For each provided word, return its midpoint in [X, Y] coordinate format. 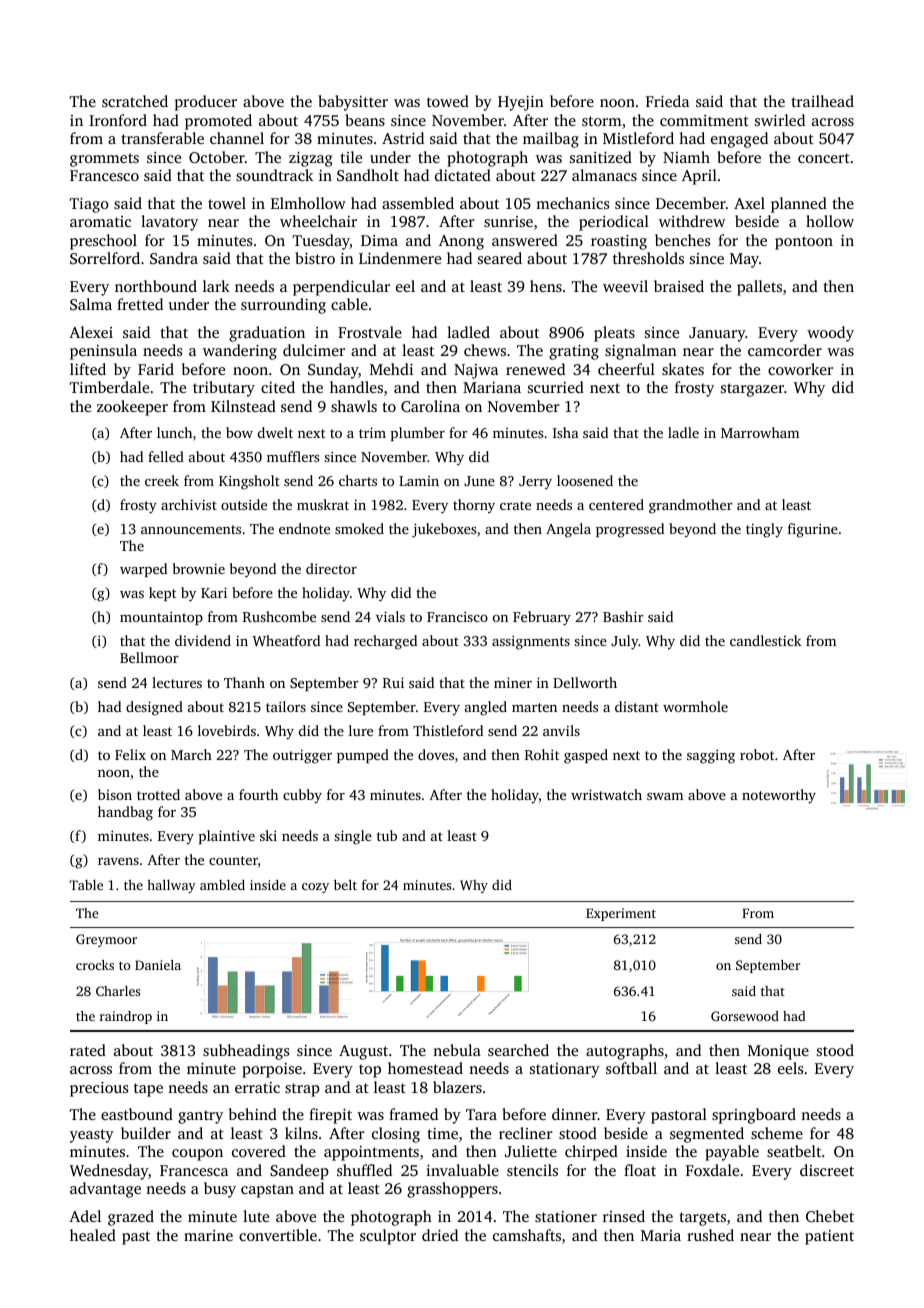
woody [830, 334]
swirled [780, 120]
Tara [481, 1114]
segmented [707, 1135]
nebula [457, 1050]
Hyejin [521, 103]
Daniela [158, 965]
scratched [135, 101]
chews [485, 350]
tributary [224, 389]
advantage [105, 1190]
